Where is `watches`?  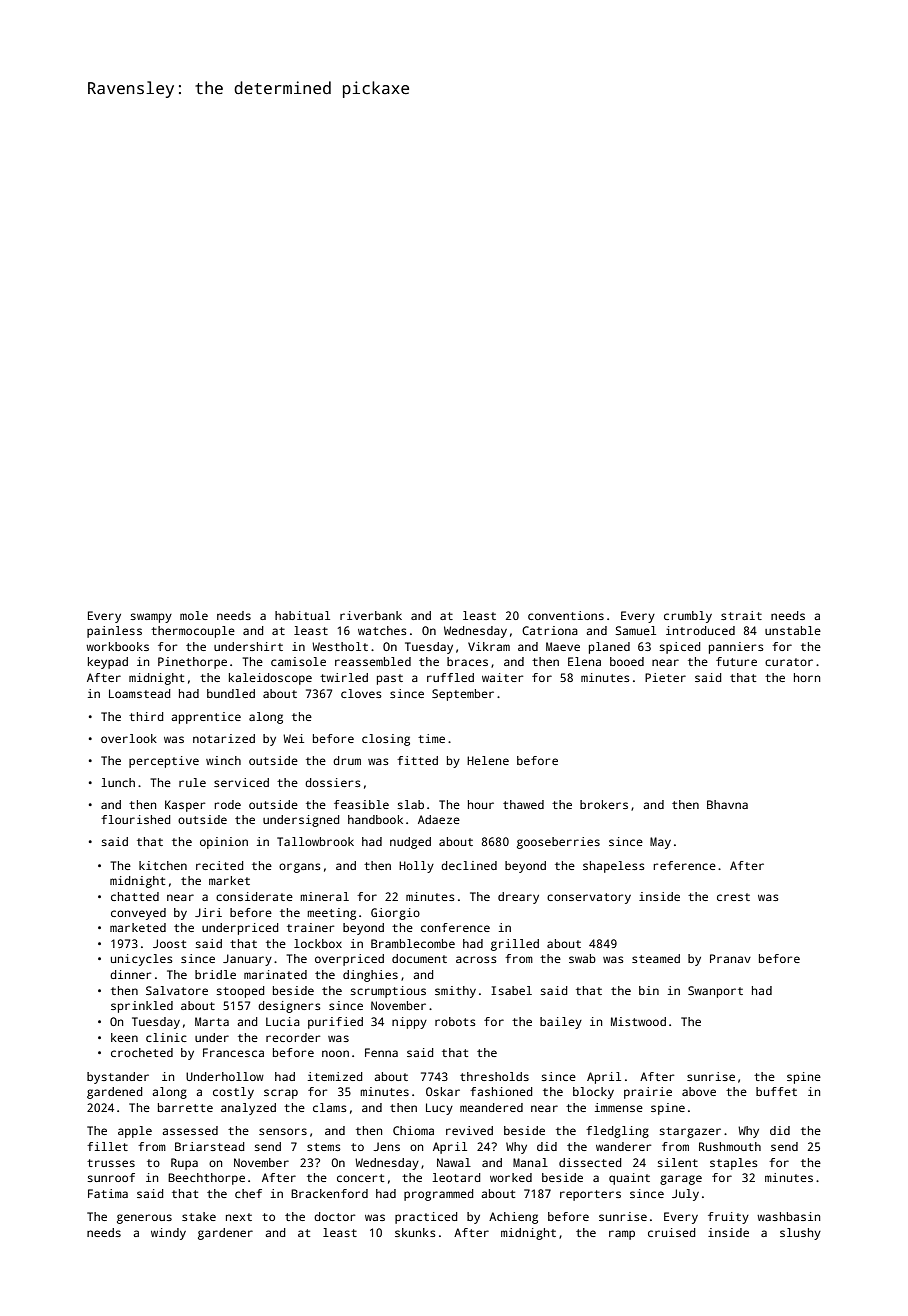
watches is located at coordinates (382, 630).
